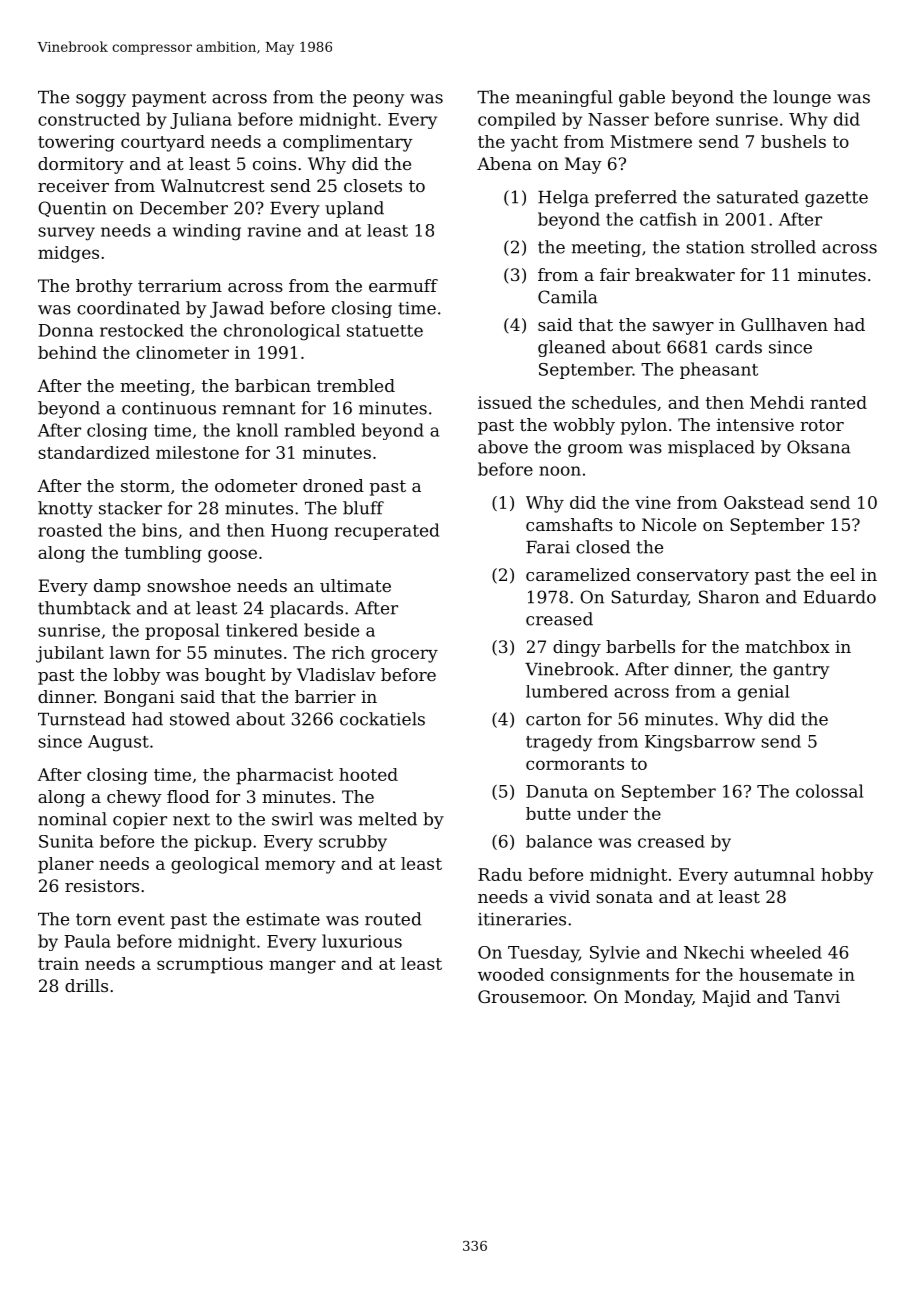  I want to click on gable, so click(642, 98).
